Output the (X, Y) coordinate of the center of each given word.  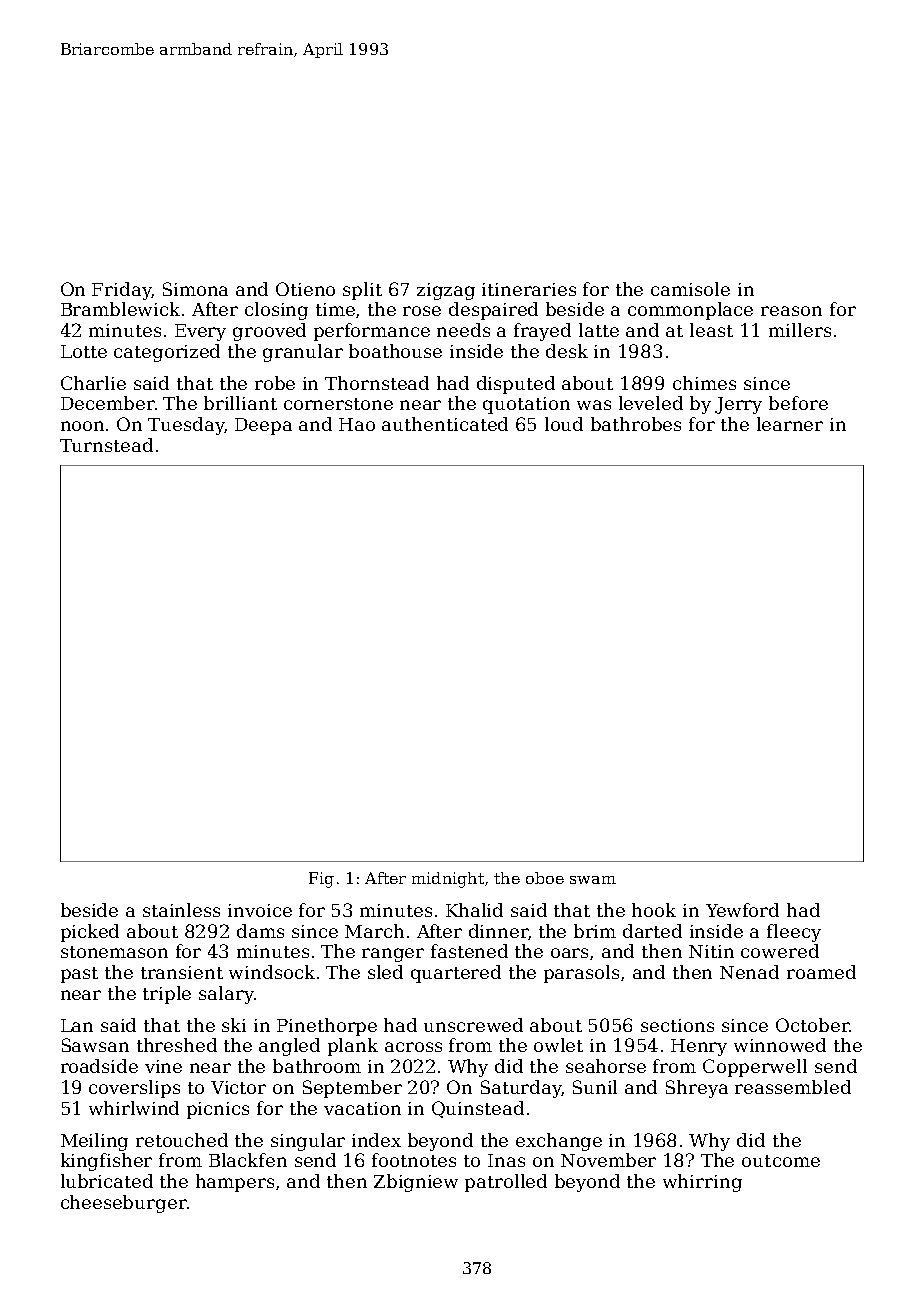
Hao (357, 424)
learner (790, 424)
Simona (195, 289)
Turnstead (106, 445)
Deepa (263, 426)
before (798, 403)
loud (564, 424)
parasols (581, 974)
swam (593, 880)
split (362, 291)
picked (90, 933)
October (812, 1025)
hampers (235, 1183)
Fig (321, 880)
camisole (690, 289)
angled (289, 1047)
